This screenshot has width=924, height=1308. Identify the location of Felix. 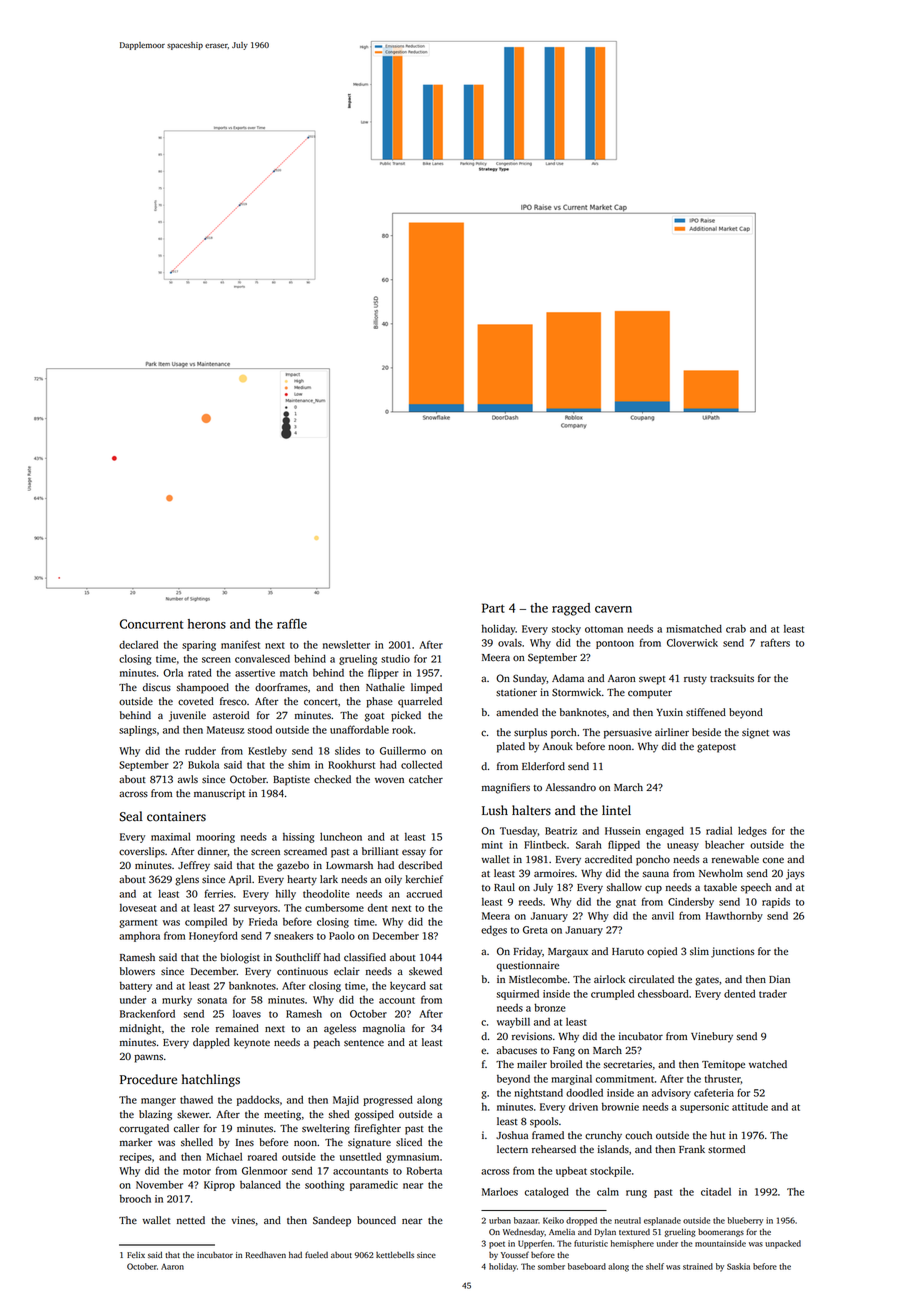
(136, 1255).
